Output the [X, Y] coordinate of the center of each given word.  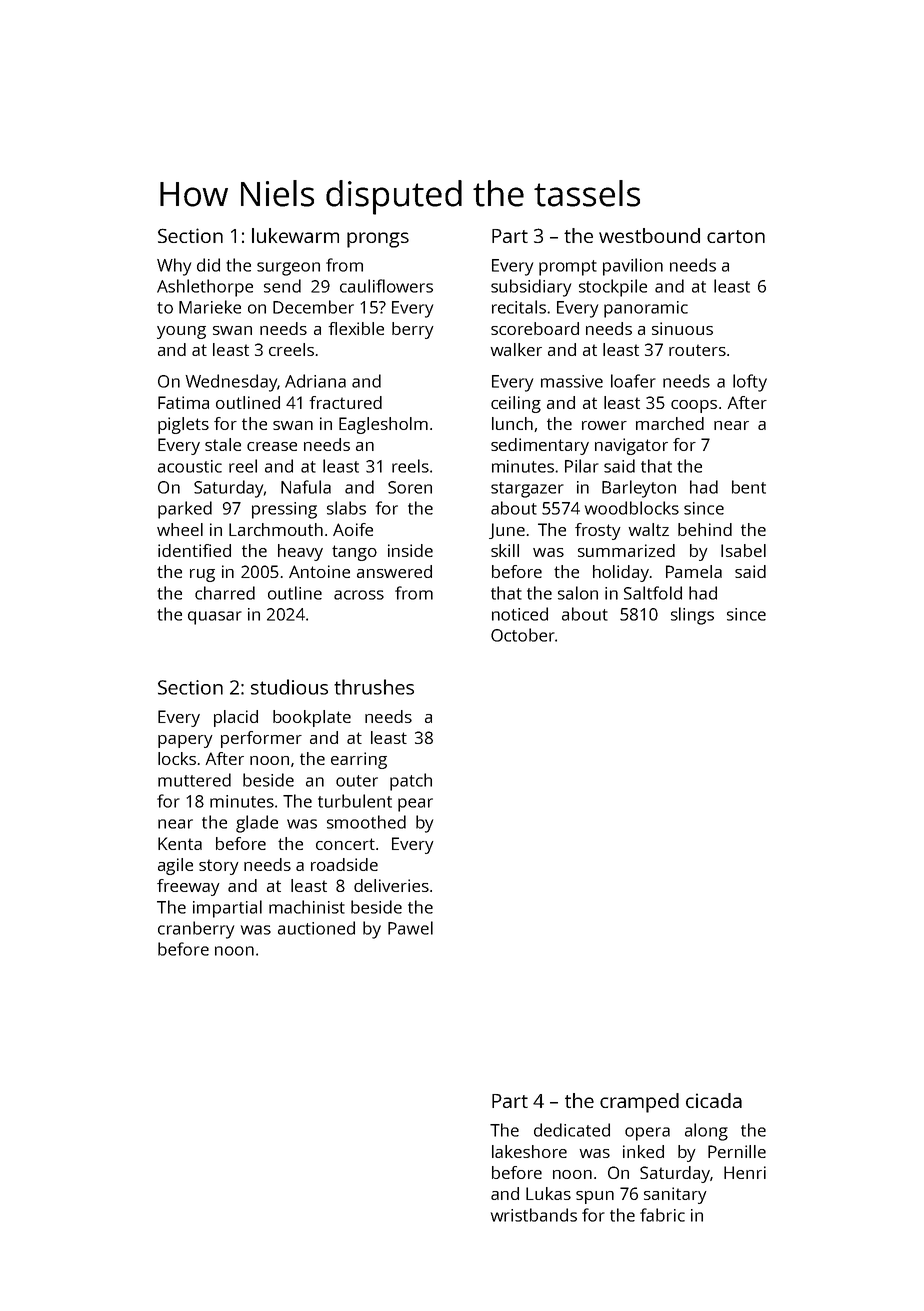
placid [236, 718]
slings [692, 616]
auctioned [316, 928]
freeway [188, 887]
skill [505, 550]
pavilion [633, 267]
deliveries [391, 885]
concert [345, 844]
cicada [714, 1100]
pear [415, 805]
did [208, 265]
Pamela [694, 571]
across [359, 595]
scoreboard [535, 328]
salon [578, 593]
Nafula [306, 487]
